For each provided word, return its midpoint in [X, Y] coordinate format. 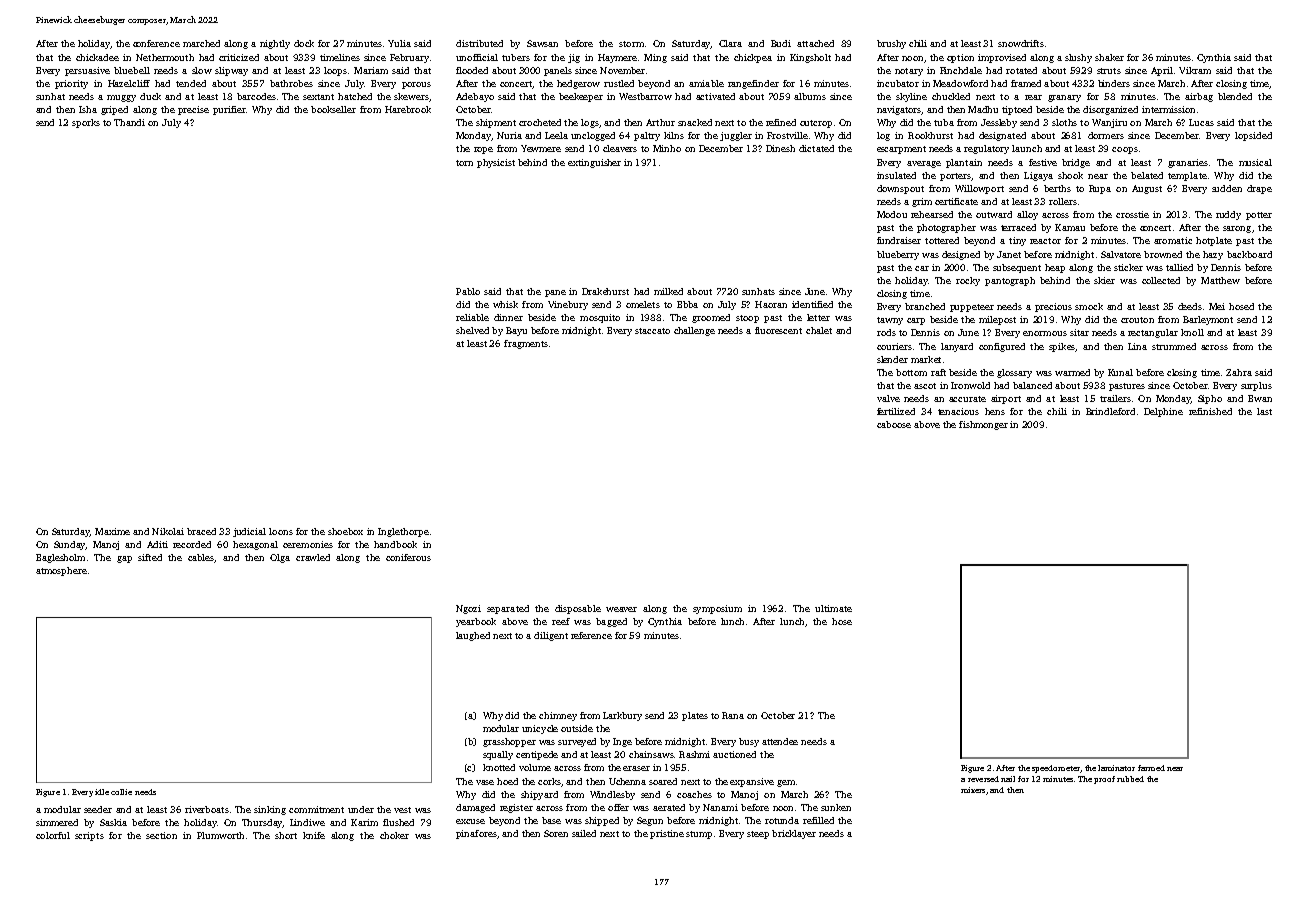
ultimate [833, 608]
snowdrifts [1021, 43]
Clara [730, 43]
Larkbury [622, 716]
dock [304, 43]
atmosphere [61, 571]
